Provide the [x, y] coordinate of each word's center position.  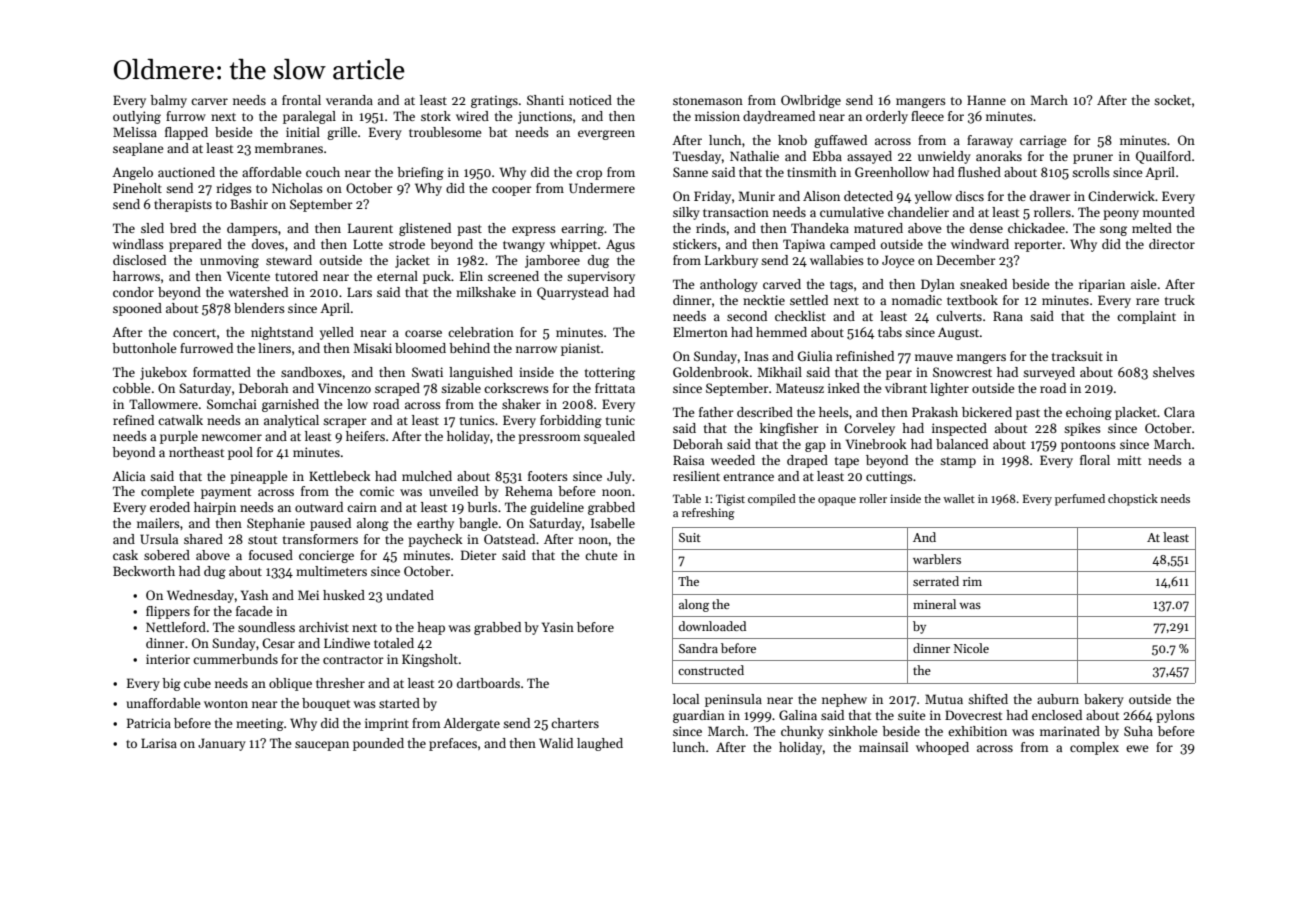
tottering [610, 373]
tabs [890, 332]
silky [686, 213]
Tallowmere [163, 404]
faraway [990, 141]
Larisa [159, 743]
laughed [600, 744]
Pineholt [137, 188]
